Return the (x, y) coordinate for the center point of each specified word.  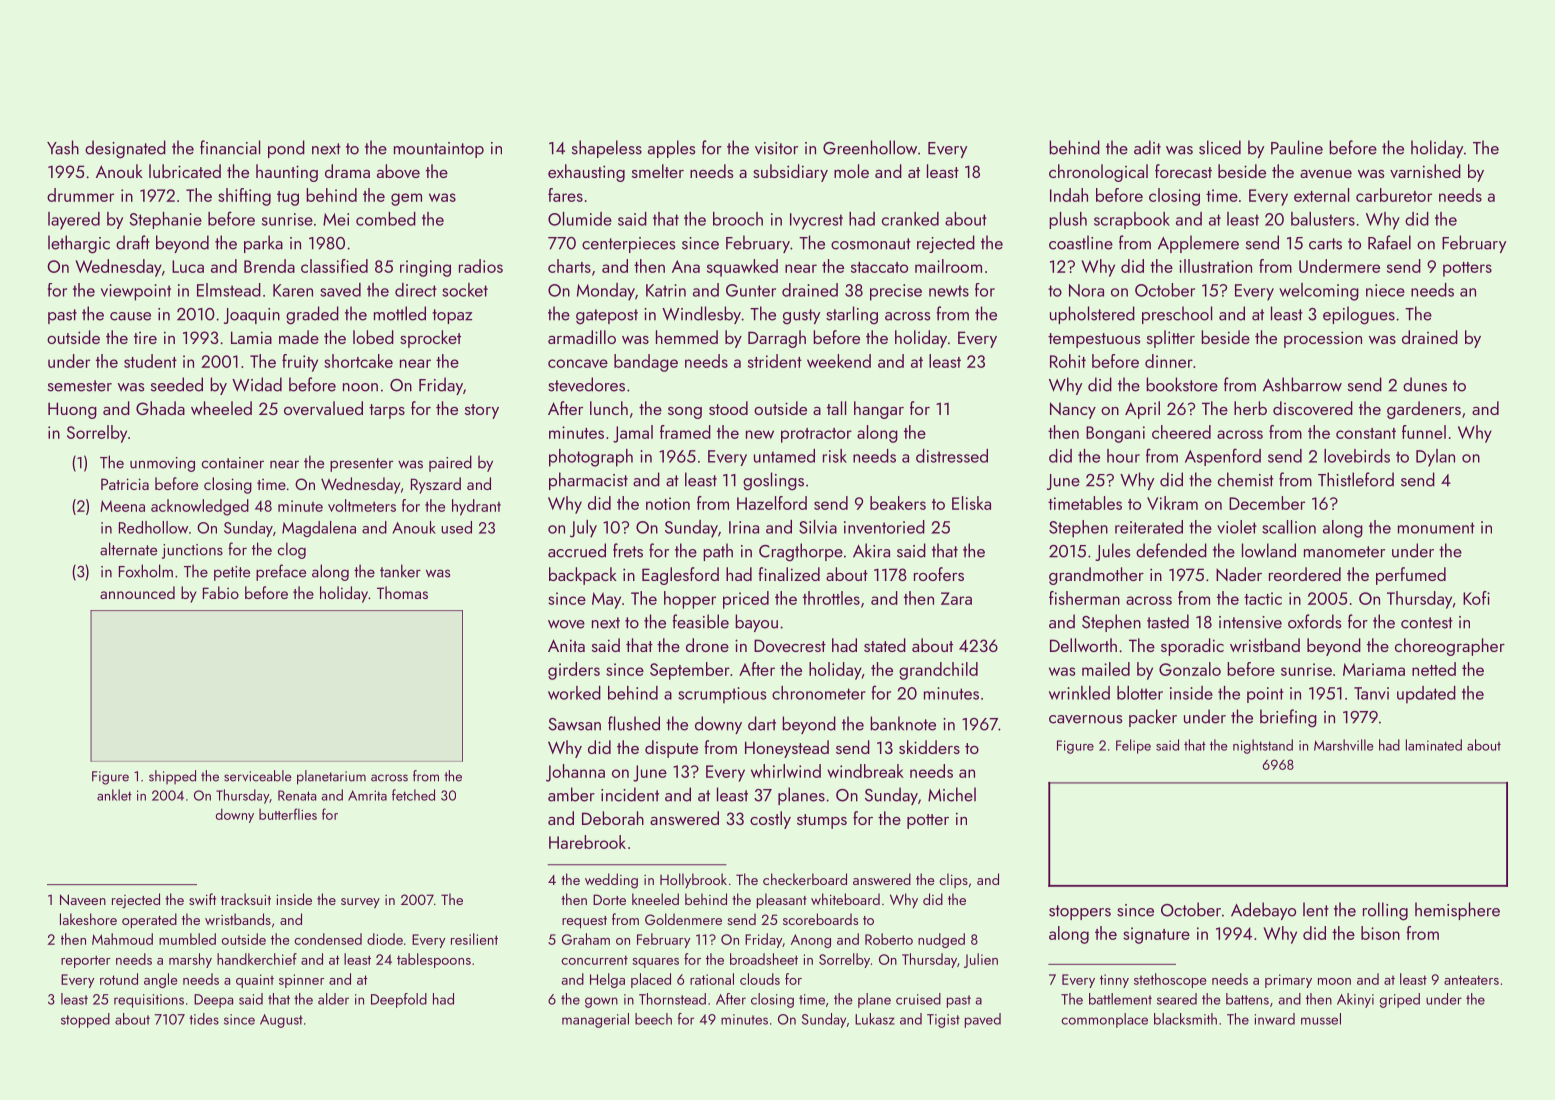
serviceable (258, 776)
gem (406, 199)
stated (885, 645)
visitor (776, 148)
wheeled (221, 408)
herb (1250, 408)
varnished (1425, 171)
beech (653, 1019)
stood (728, 408)
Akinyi (1355, 1000)
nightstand (1263, 746)
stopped (85, 1020)
